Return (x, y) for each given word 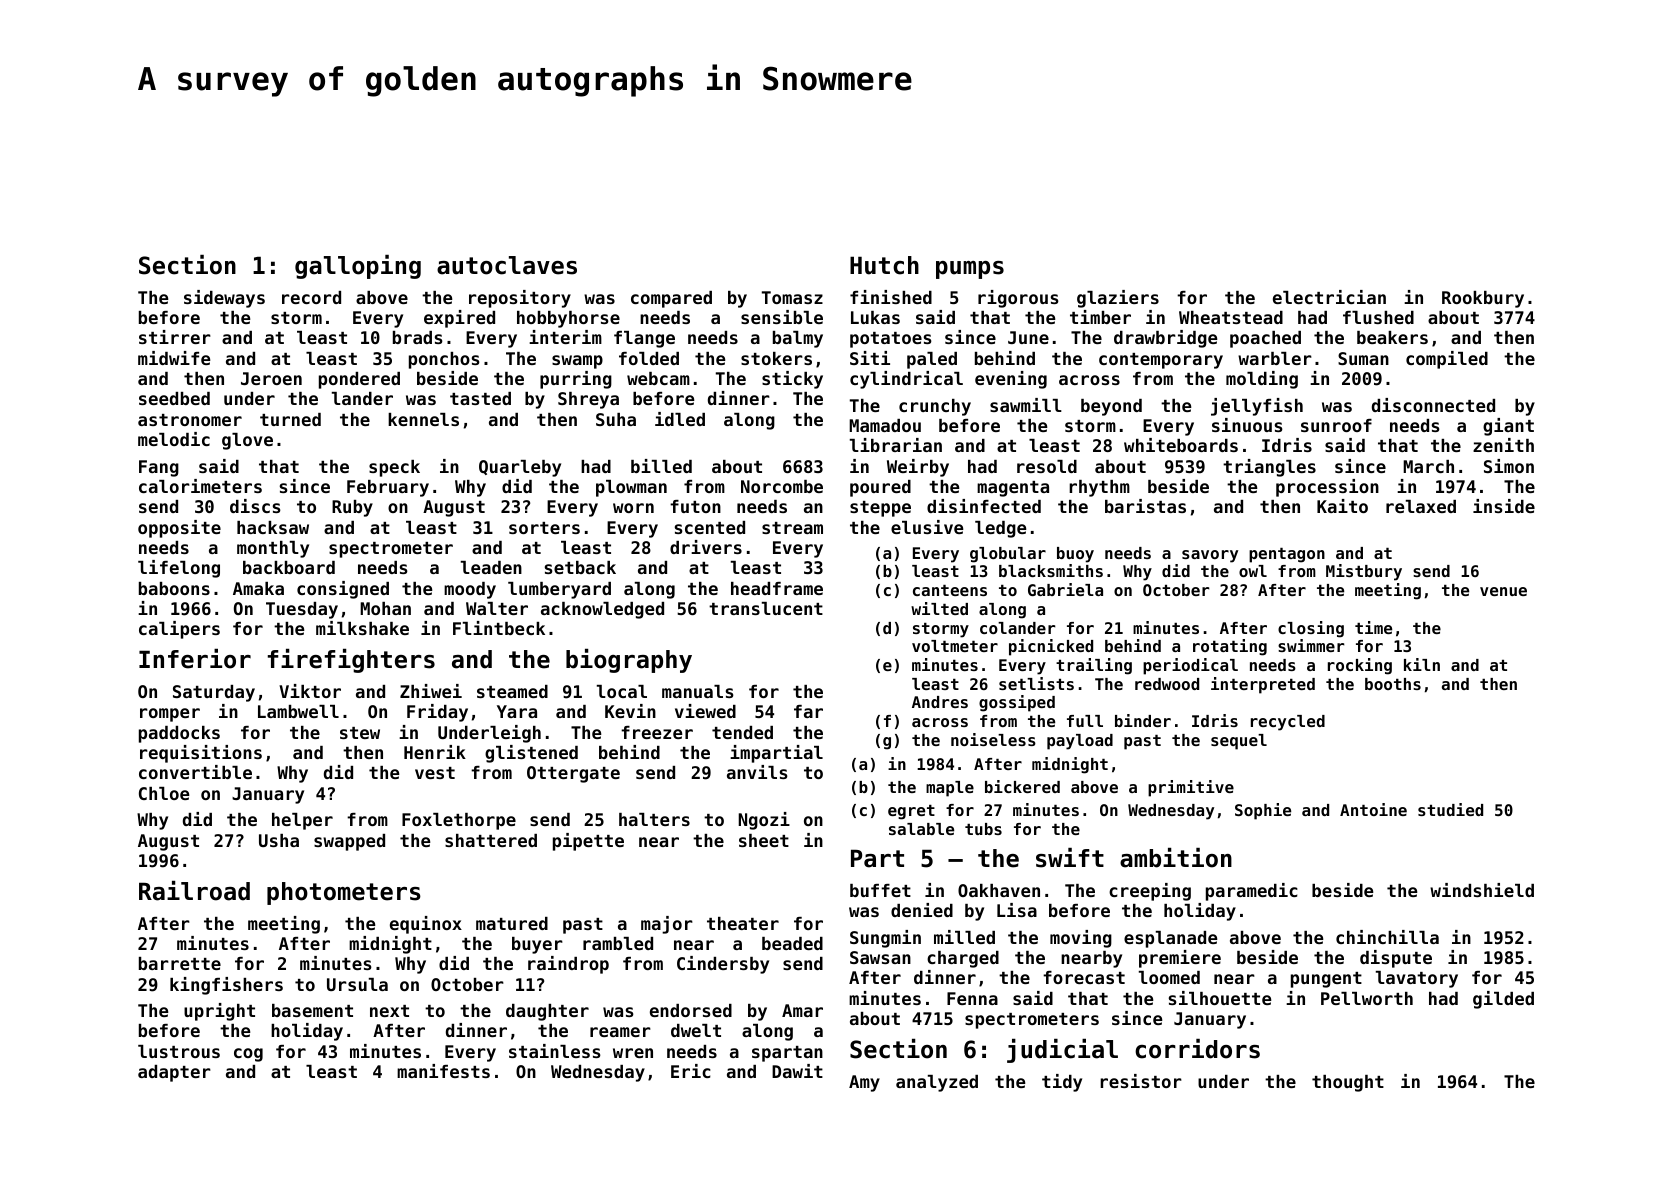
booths (1393, 684)
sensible (782, 317)
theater (743, 923)
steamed (512, 691)
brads (418, 337)
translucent (766, 608)
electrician (1329, 297)
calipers (179, 630)
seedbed (174, 398)
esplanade (1170, 939)
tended (742, 732)
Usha (279, 840)
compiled (1447, 360)
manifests (443, 1071)
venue (1503, 591)
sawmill (1026, 405)
